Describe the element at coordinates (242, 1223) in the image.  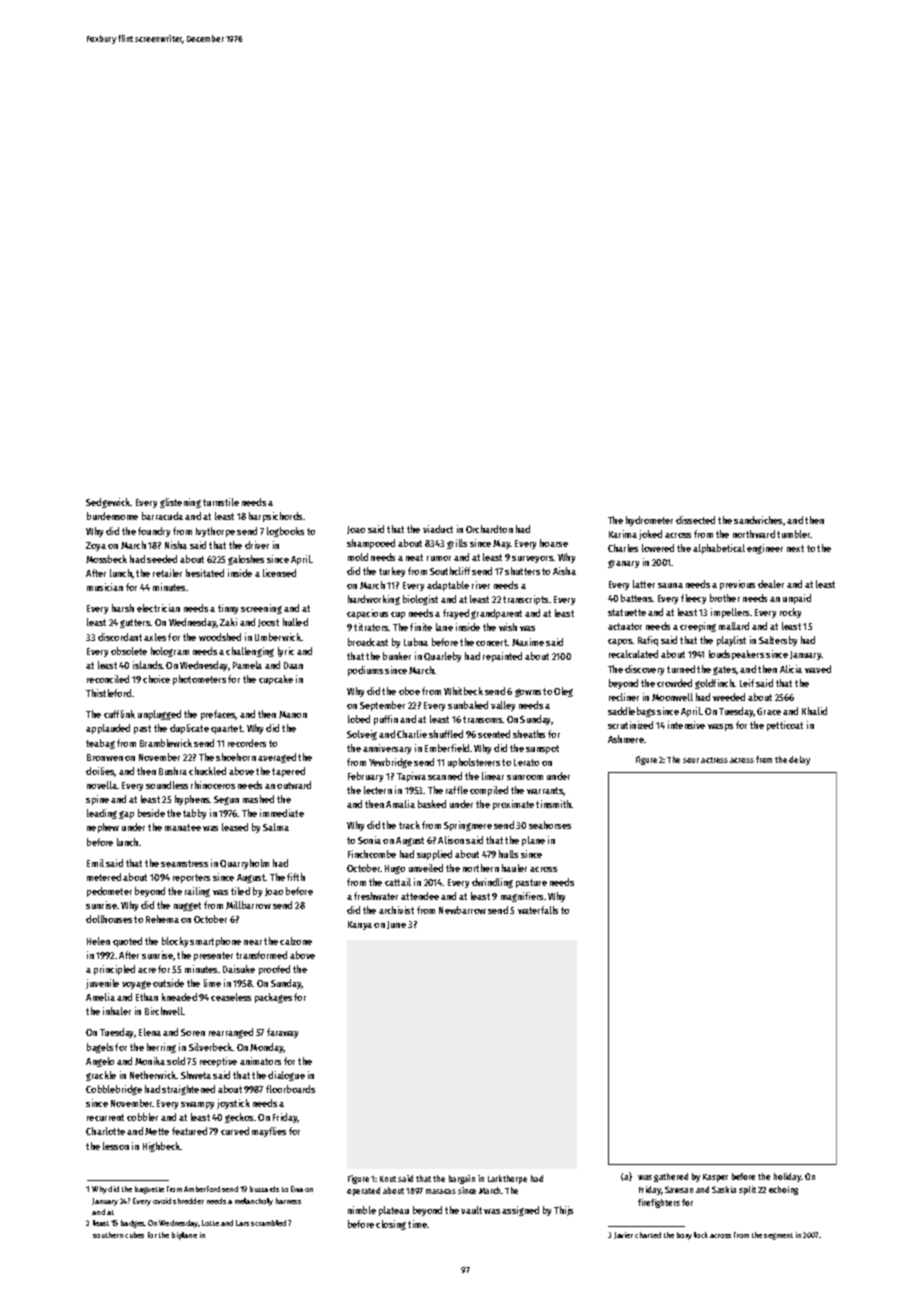
I see `Lars` at that location.
